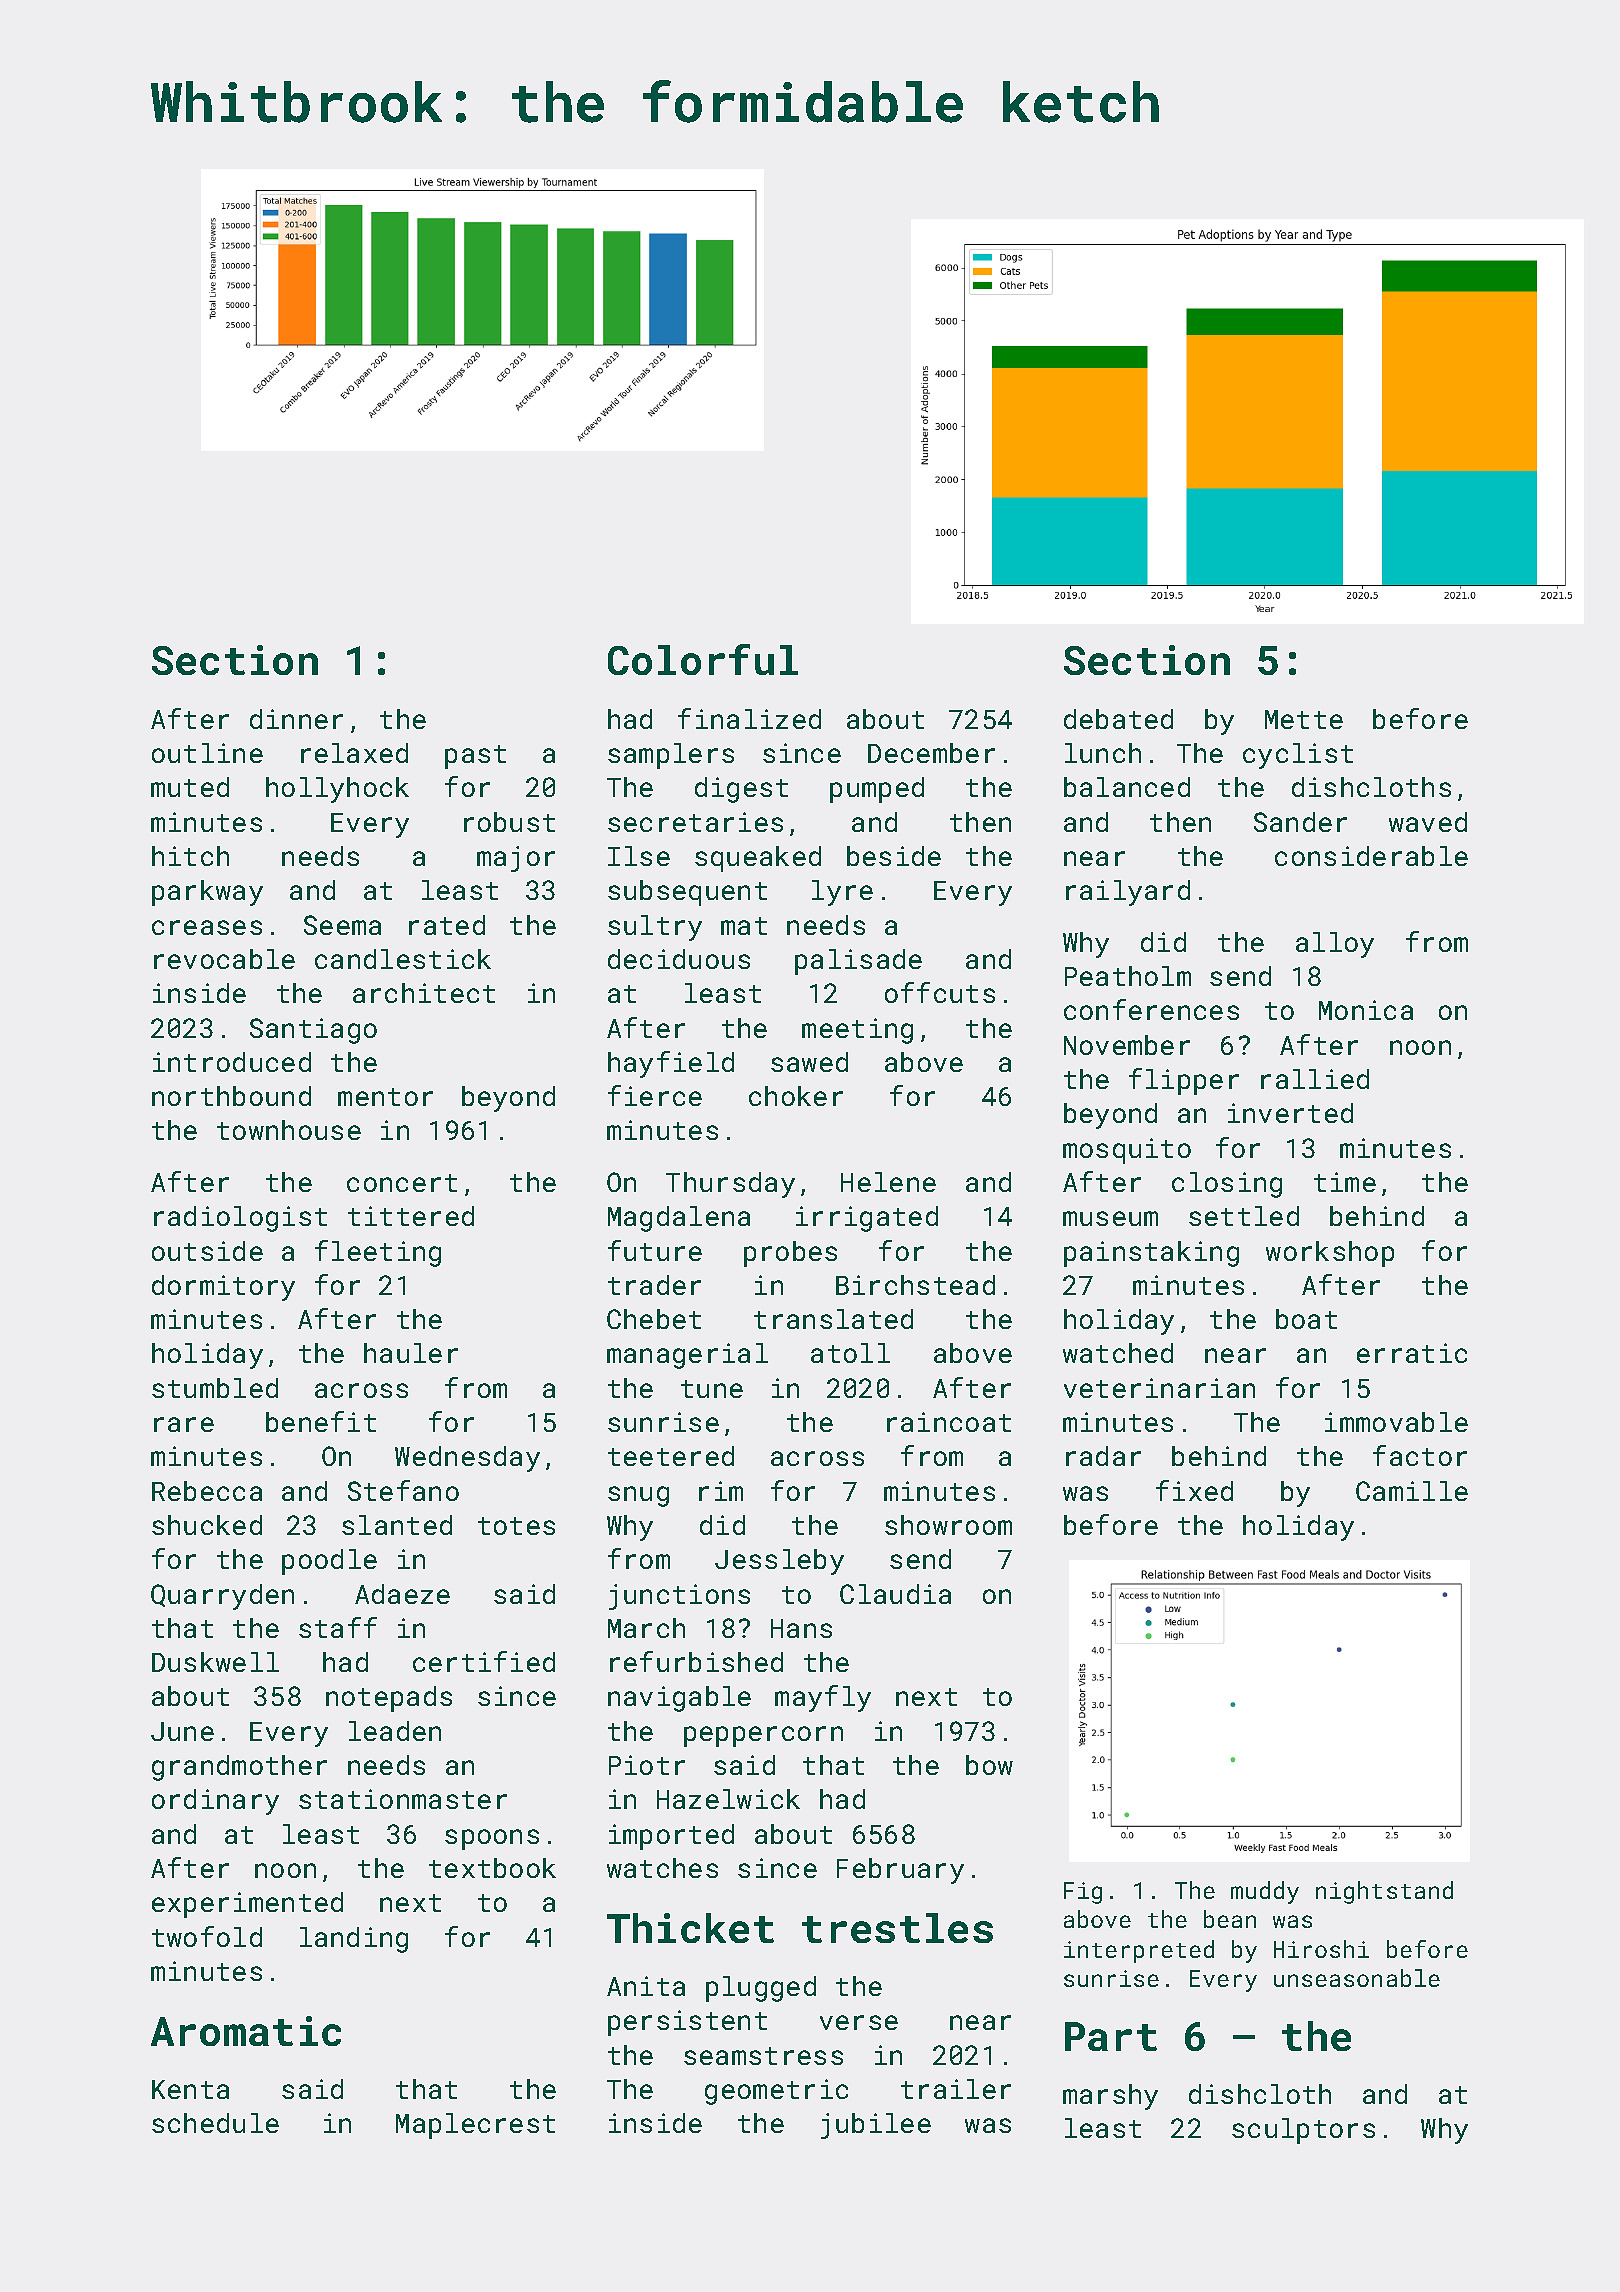 This document has width=1620, height=2292. Describe the element at coordinates (761, 1989) in the document. I see `plugged` at that location.
